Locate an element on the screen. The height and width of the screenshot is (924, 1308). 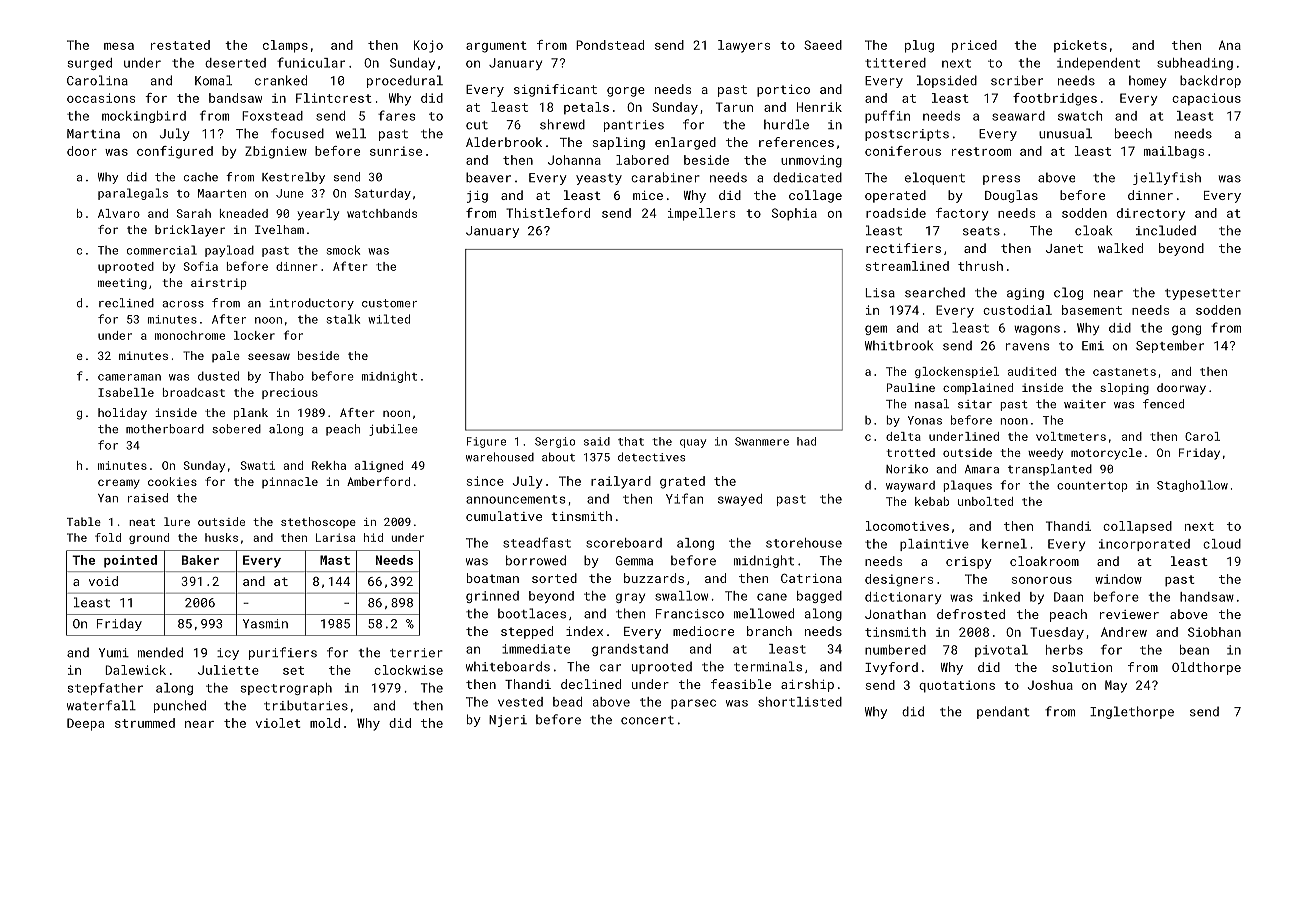
priced is located at coordinates (974, 46).
